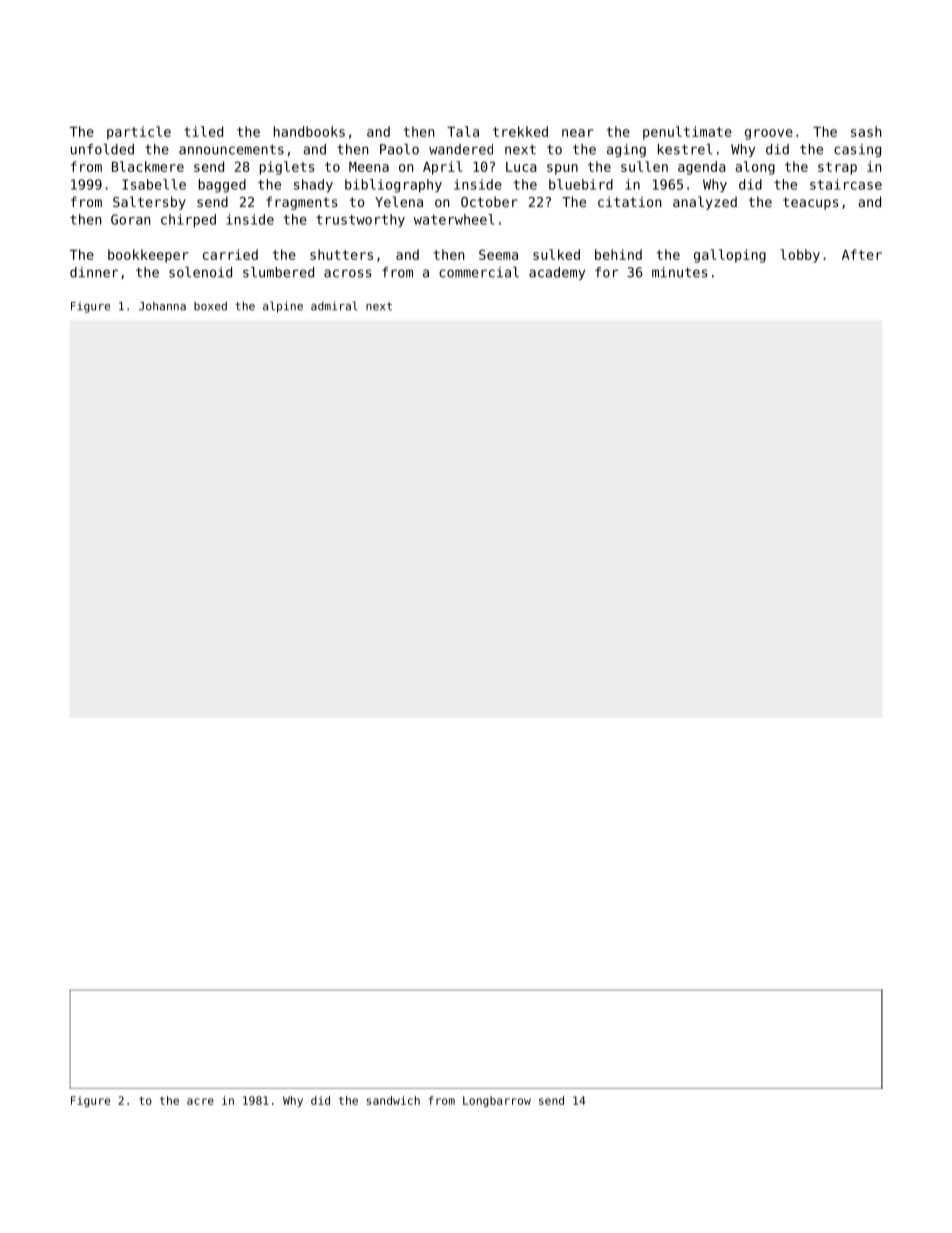 The image size is (952, 1233). What do you see at coordinates (685, 149) in the screenshot?
I see `kestrel` at bounding box center [685, 149].
